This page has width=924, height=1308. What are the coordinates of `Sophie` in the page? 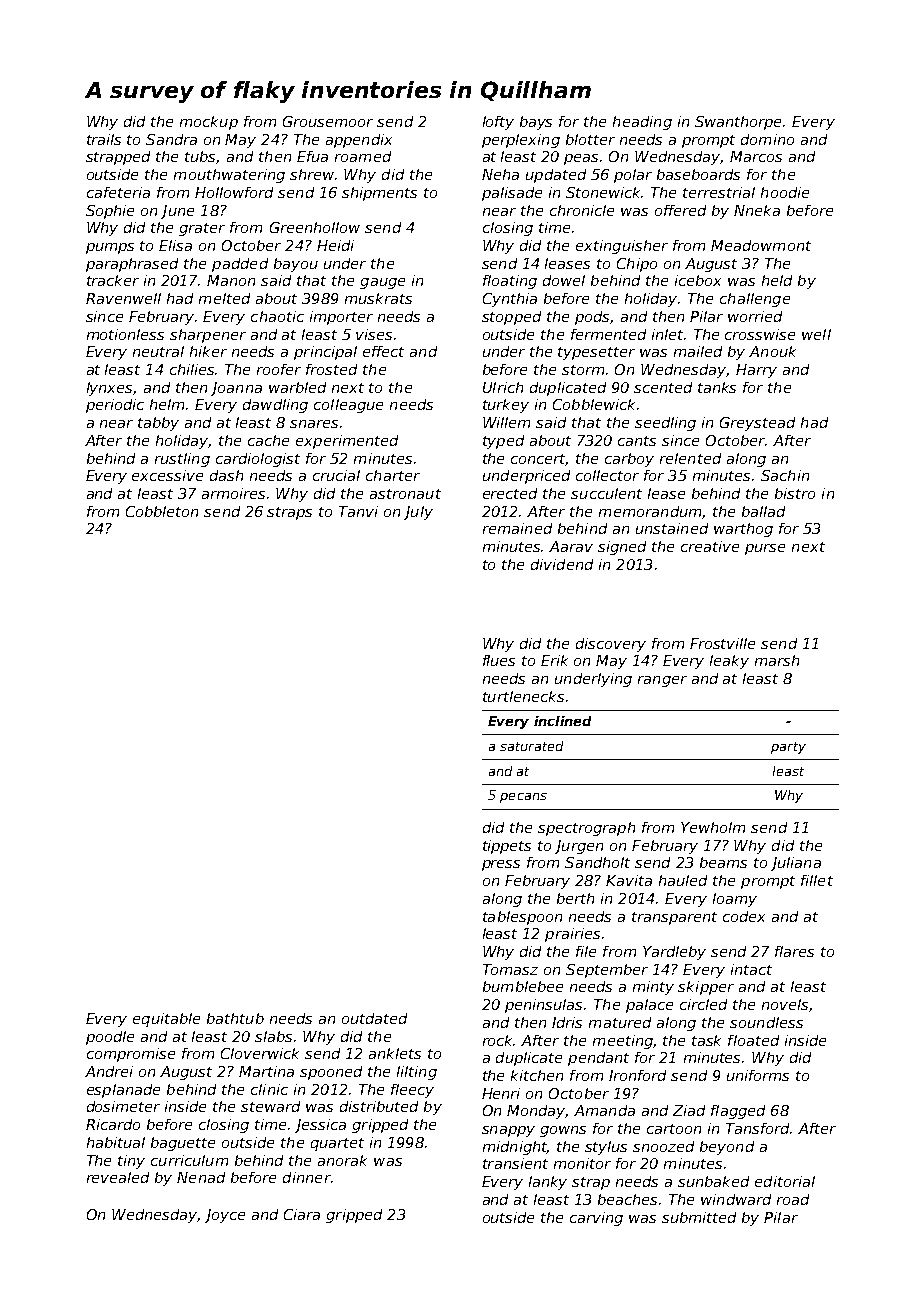 It's located at (110, 212).
